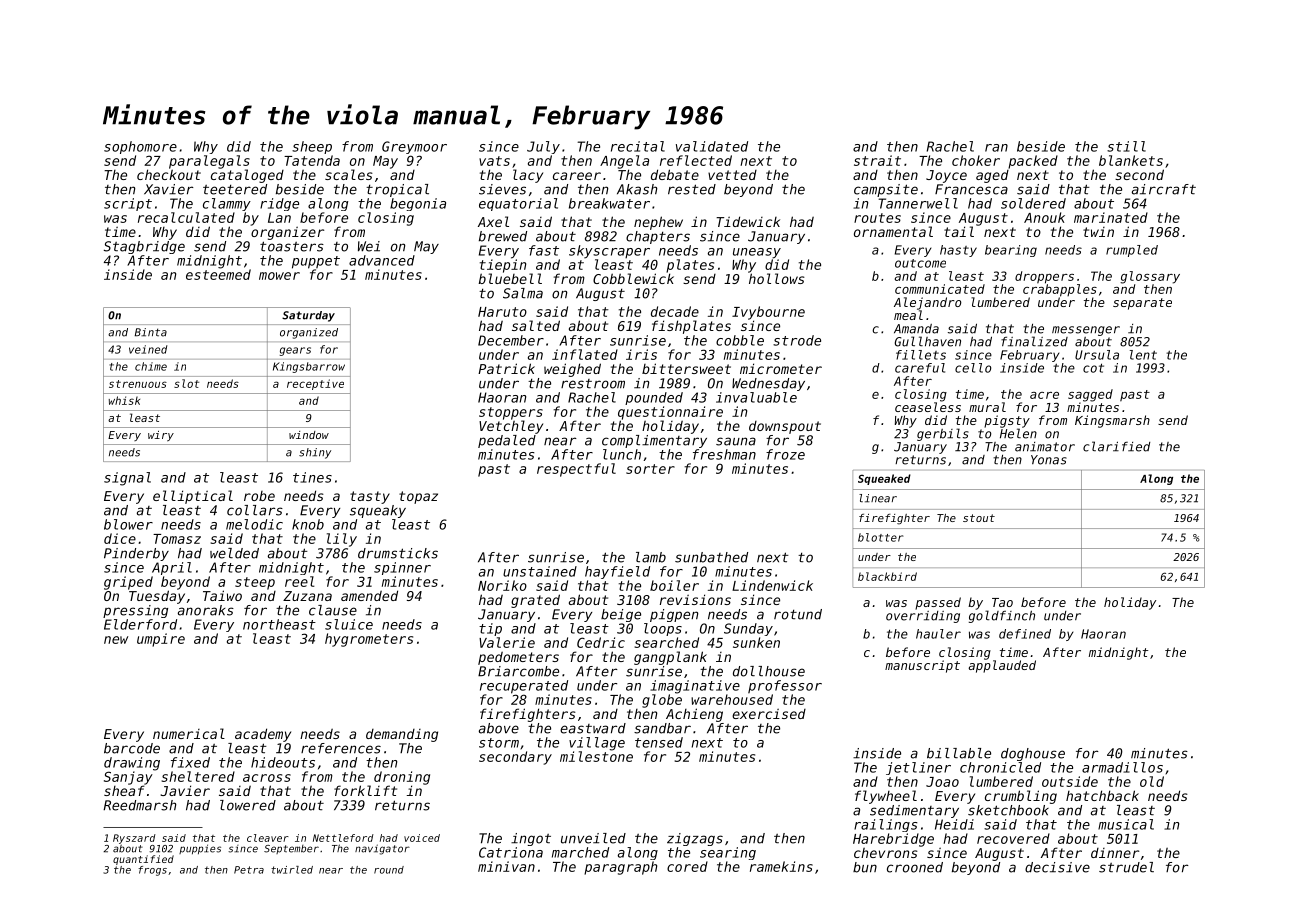 The height and width of the image is (924, 1308). Describe the element at coordinates (287, 233) in the image. I see `organizer` at that location.
